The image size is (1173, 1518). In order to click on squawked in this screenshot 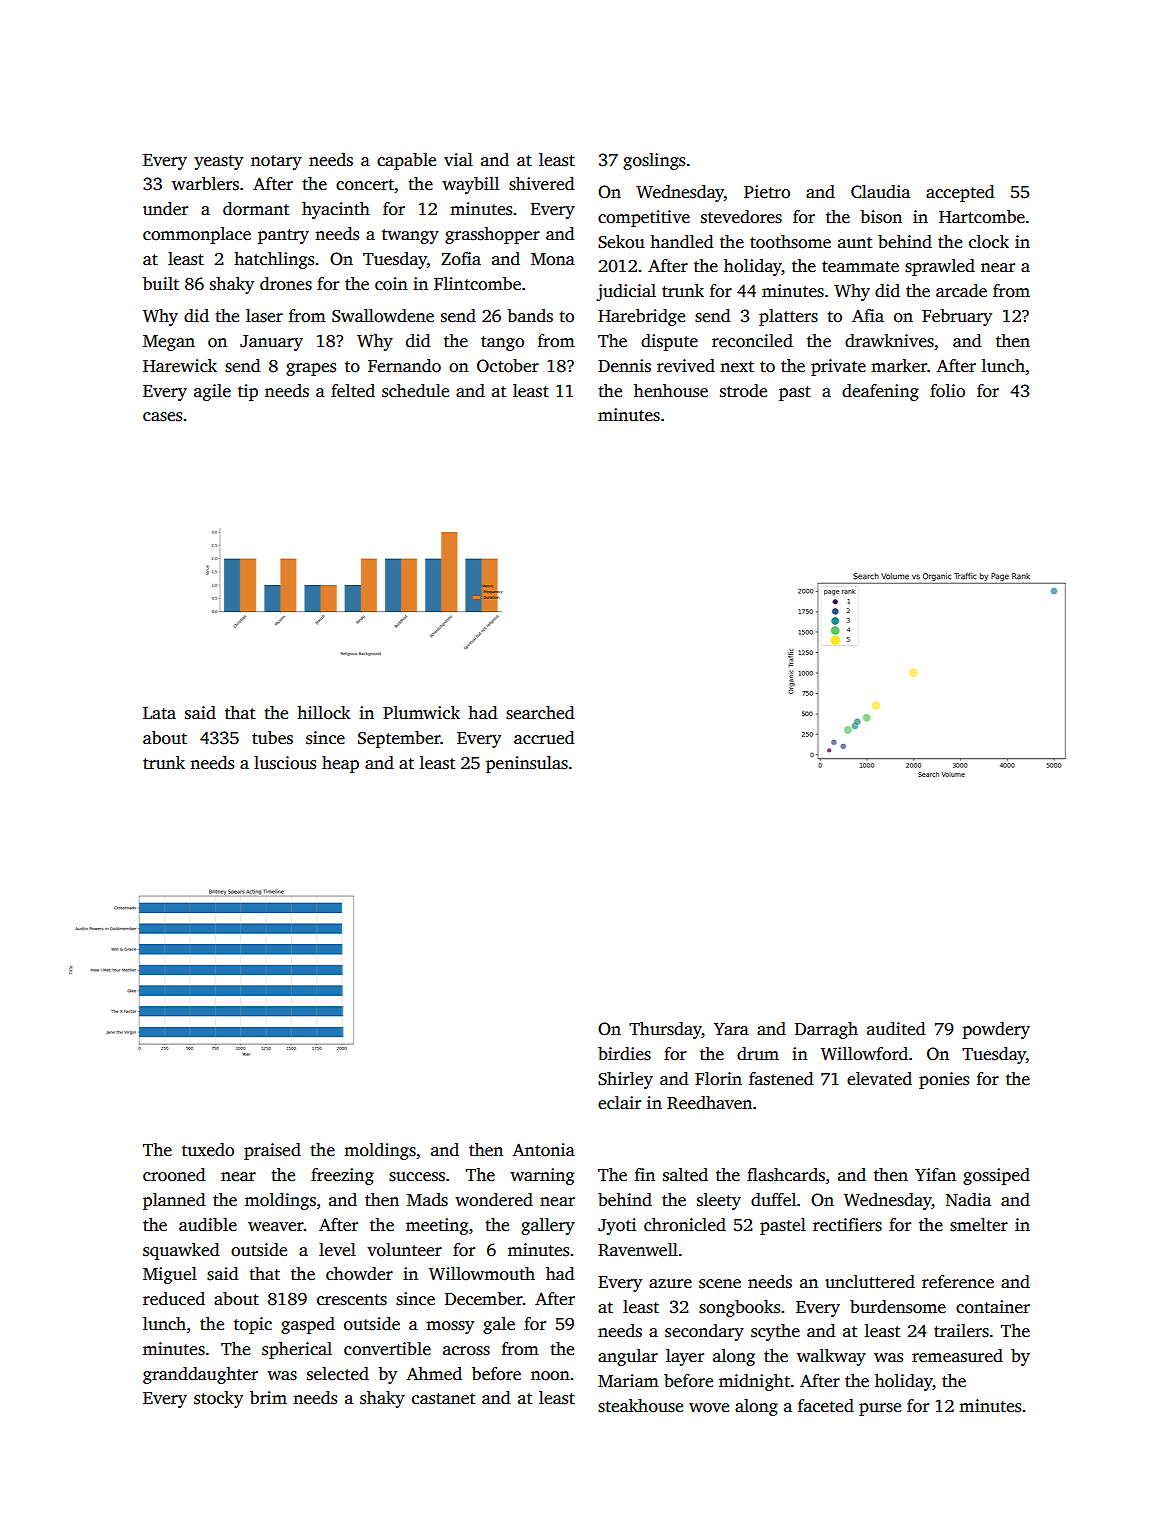, I will do `click(181, 1251)`.
